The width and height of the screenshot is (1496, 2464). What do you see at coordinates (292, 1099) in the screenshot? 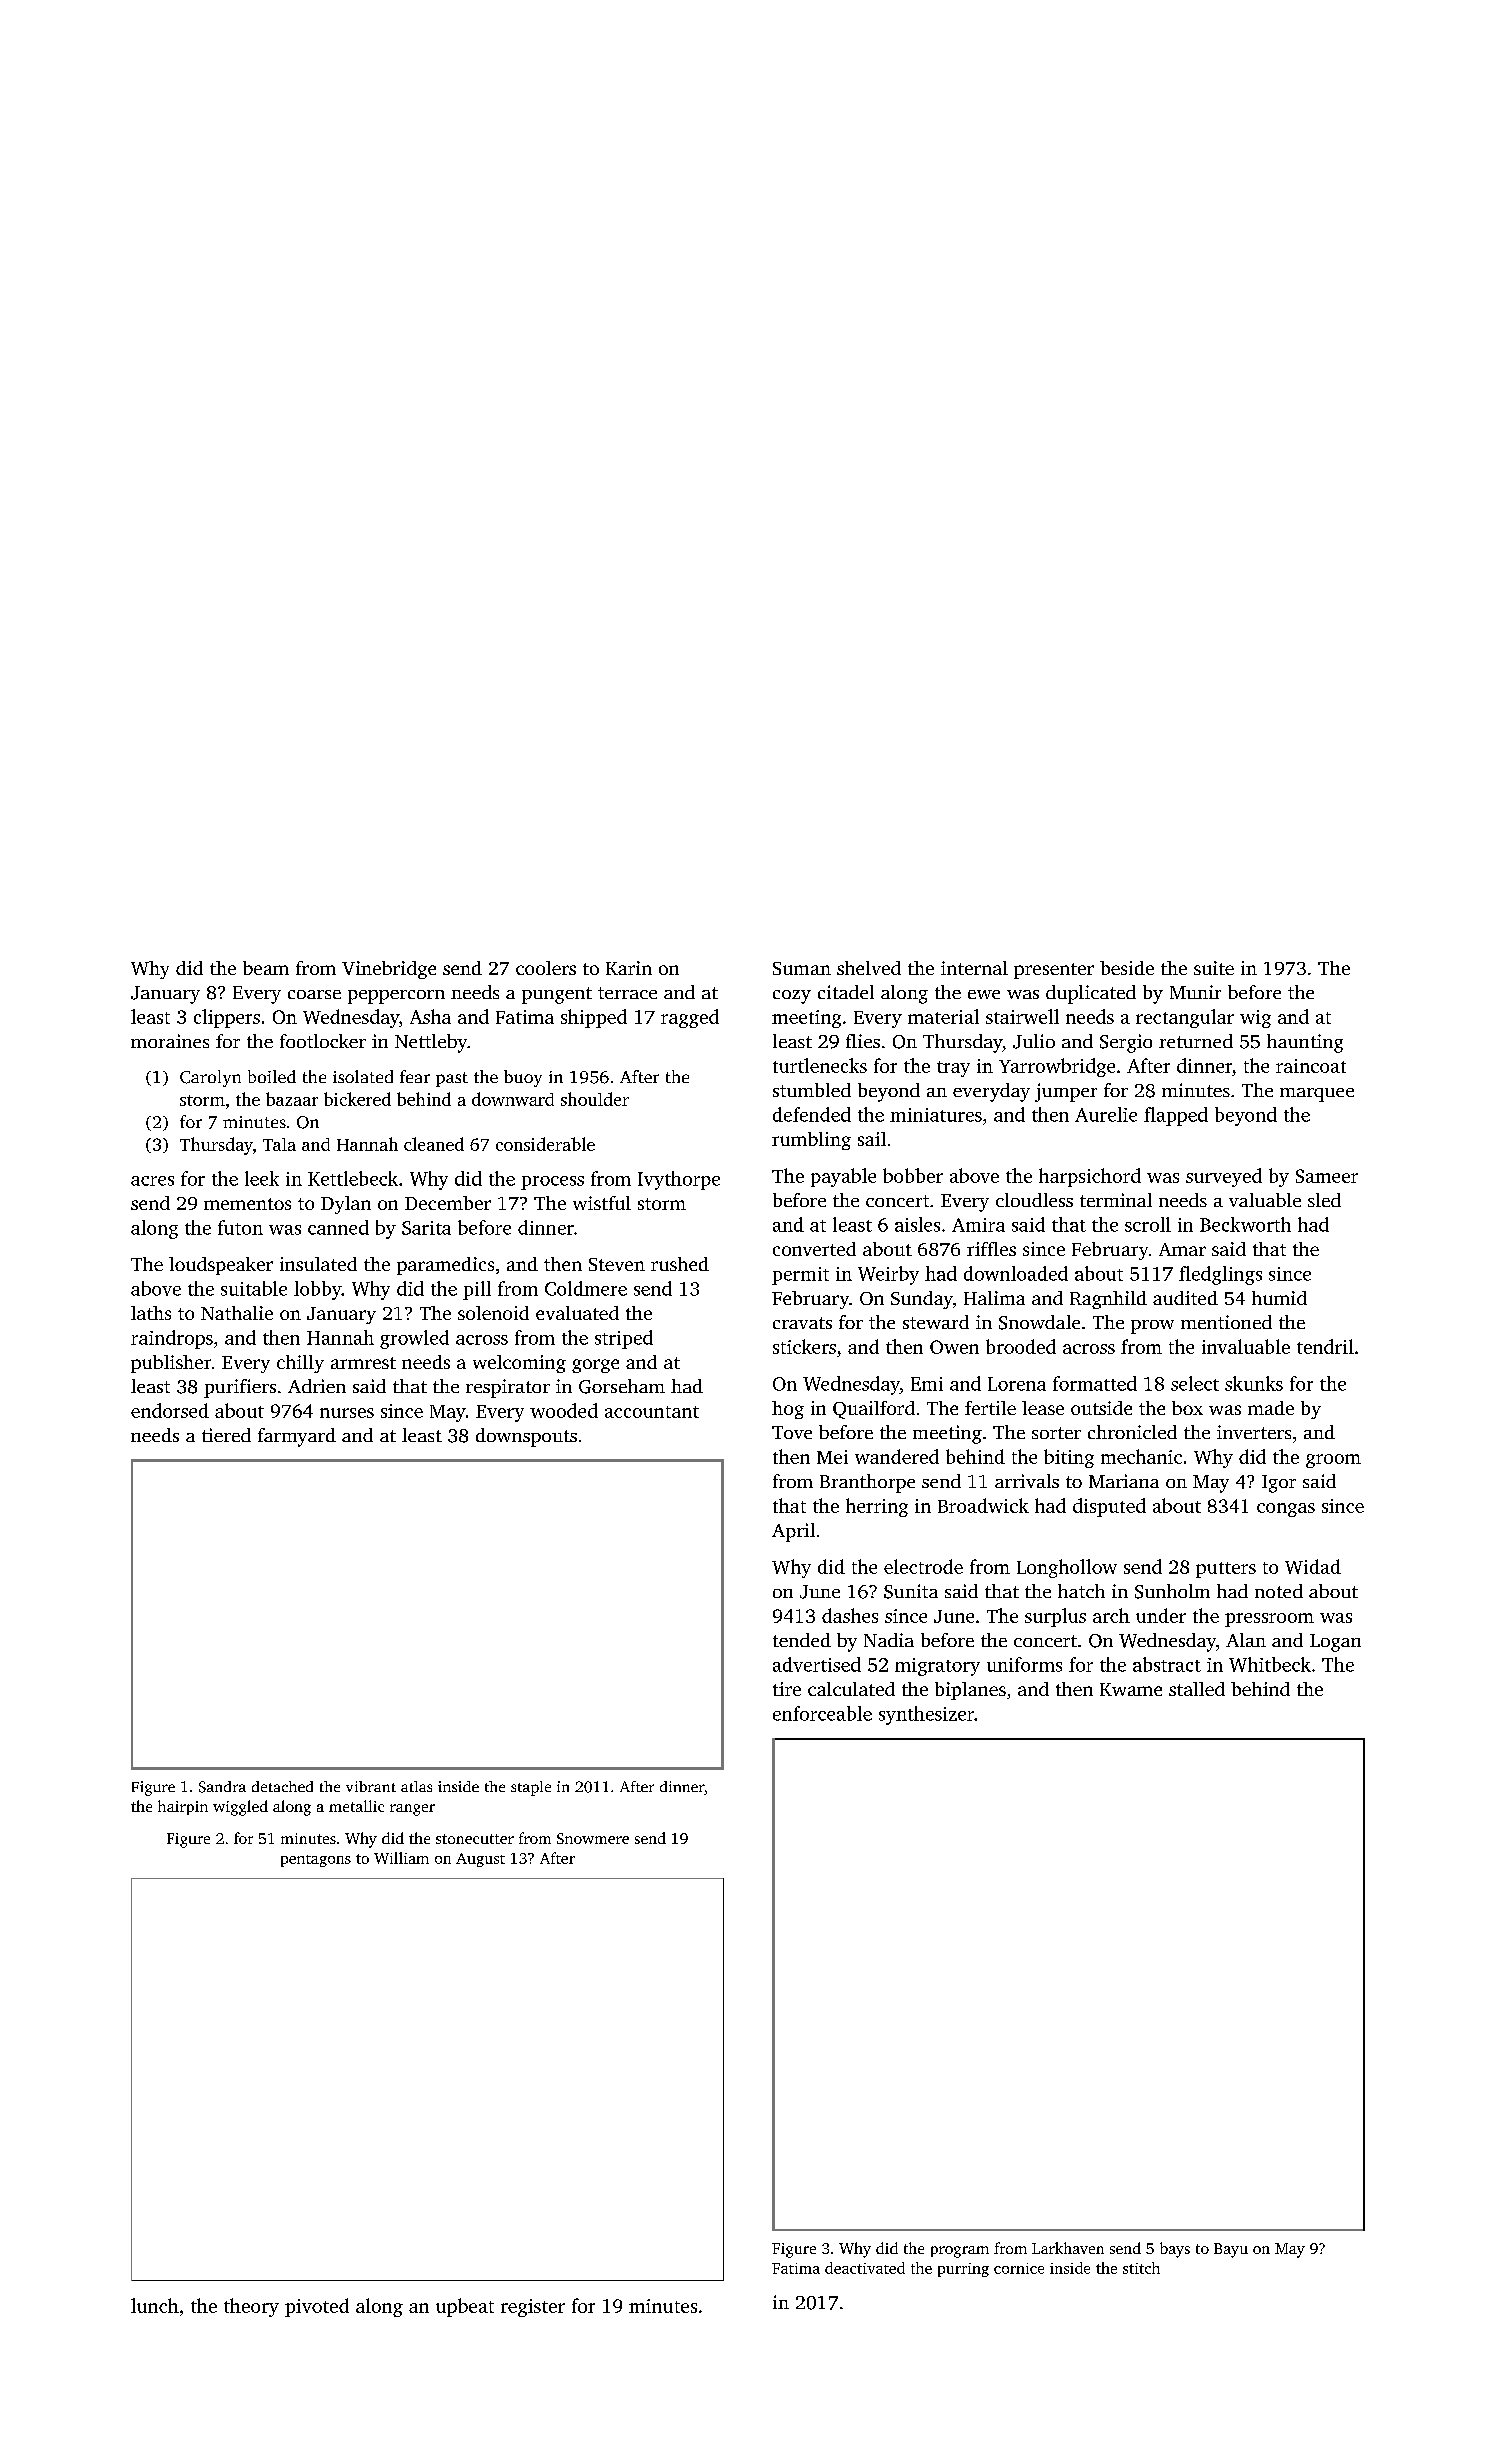
I see `bazaar` at bounding box center [292, 1099].
